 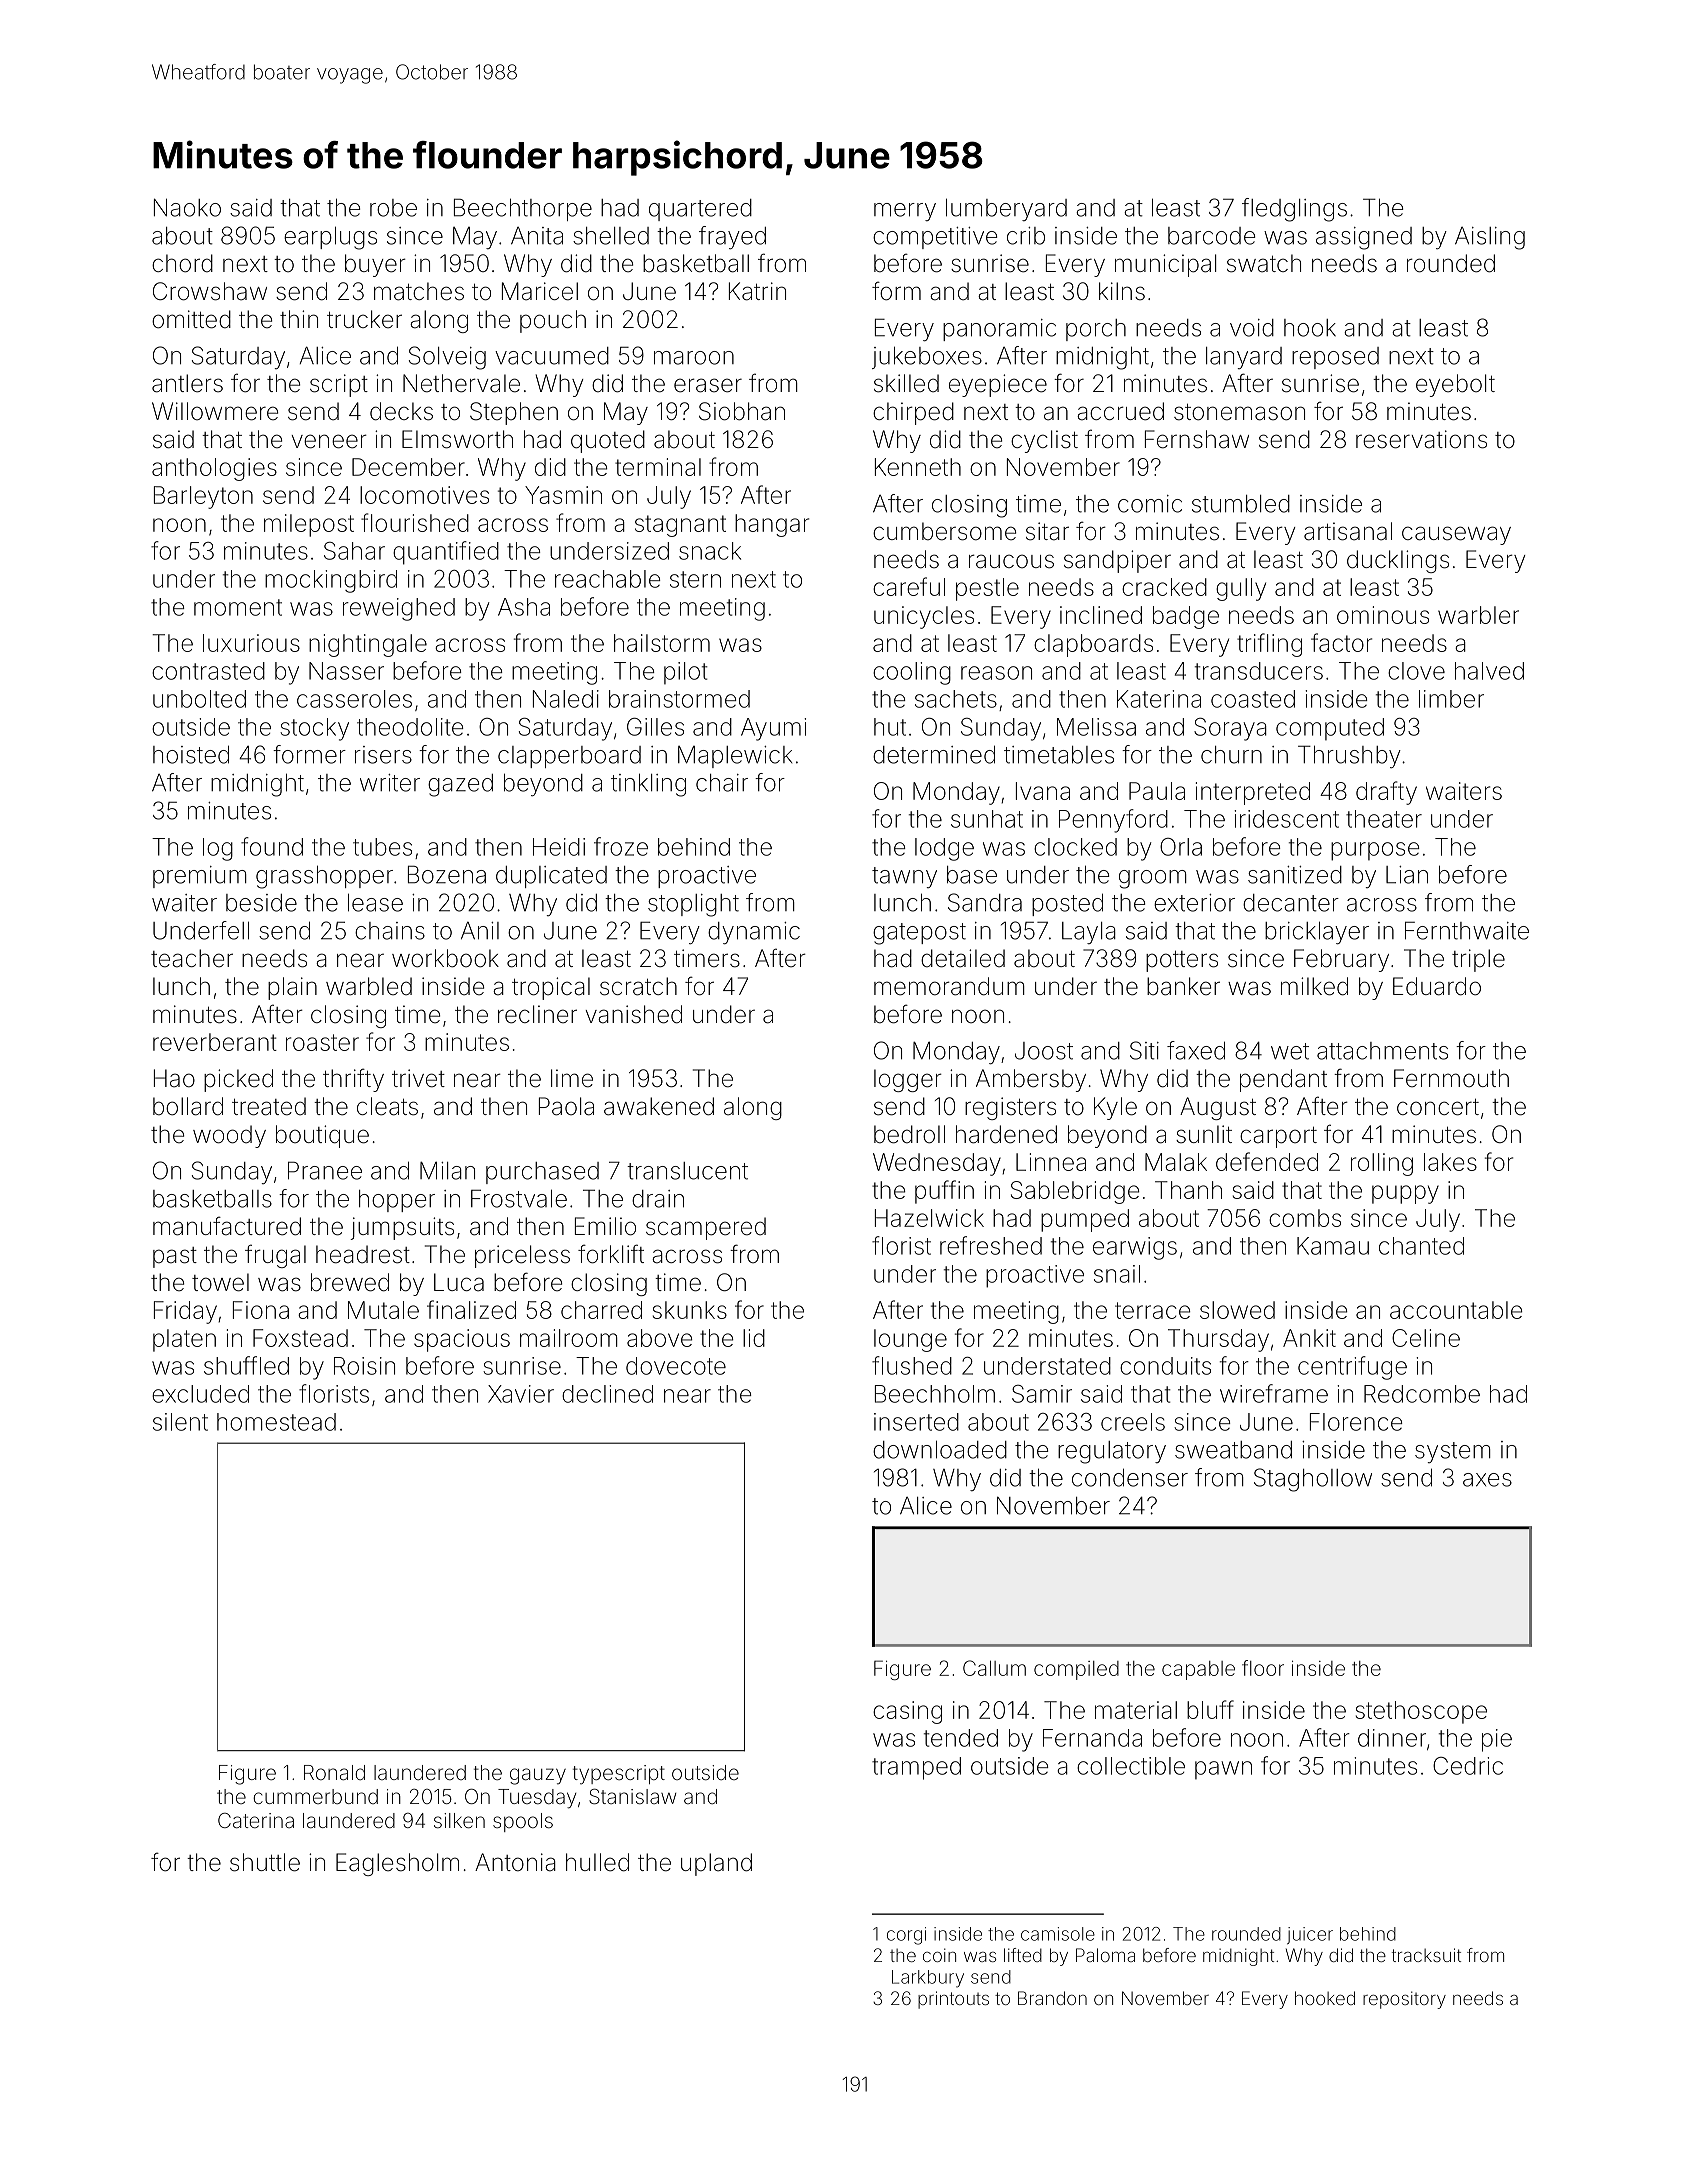 What do you see at coordinates (363, 1254) in the page?
I see `headrest` at bounding box center [363, 1254].
